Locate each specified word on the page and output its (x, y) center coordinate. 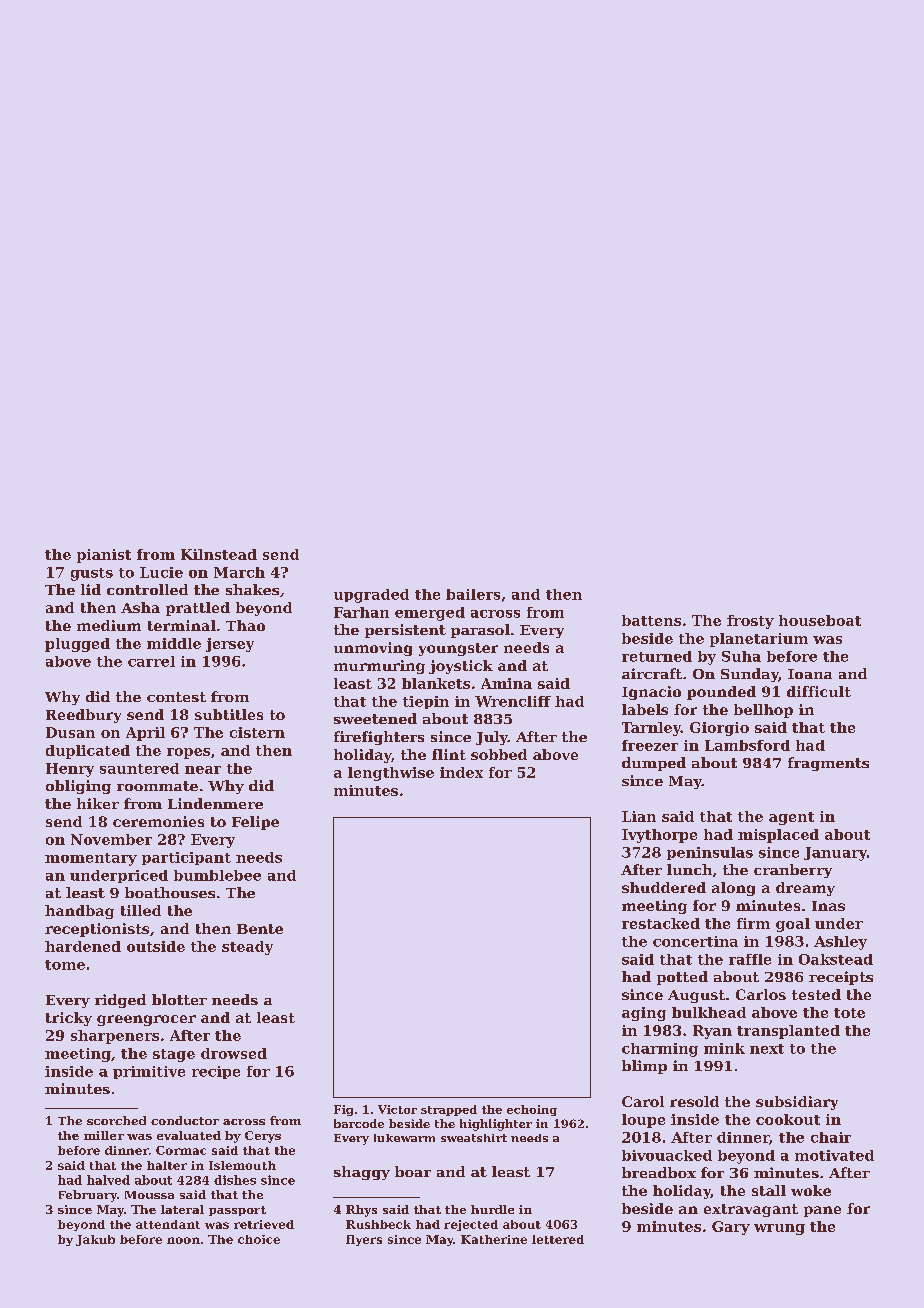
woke (811, 1190)
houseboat (820, 620)
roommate (157, 786)
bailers (473, 594)
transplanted (788, 1032)
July (492, 738)
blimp (644, 1067)
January (835, 854)
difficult (819, 691)
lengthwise (391, 774)
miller (104, 1135)
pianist (104, 556)
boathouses (170, 892)
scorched (116, 1120)
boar (413, 1171)
